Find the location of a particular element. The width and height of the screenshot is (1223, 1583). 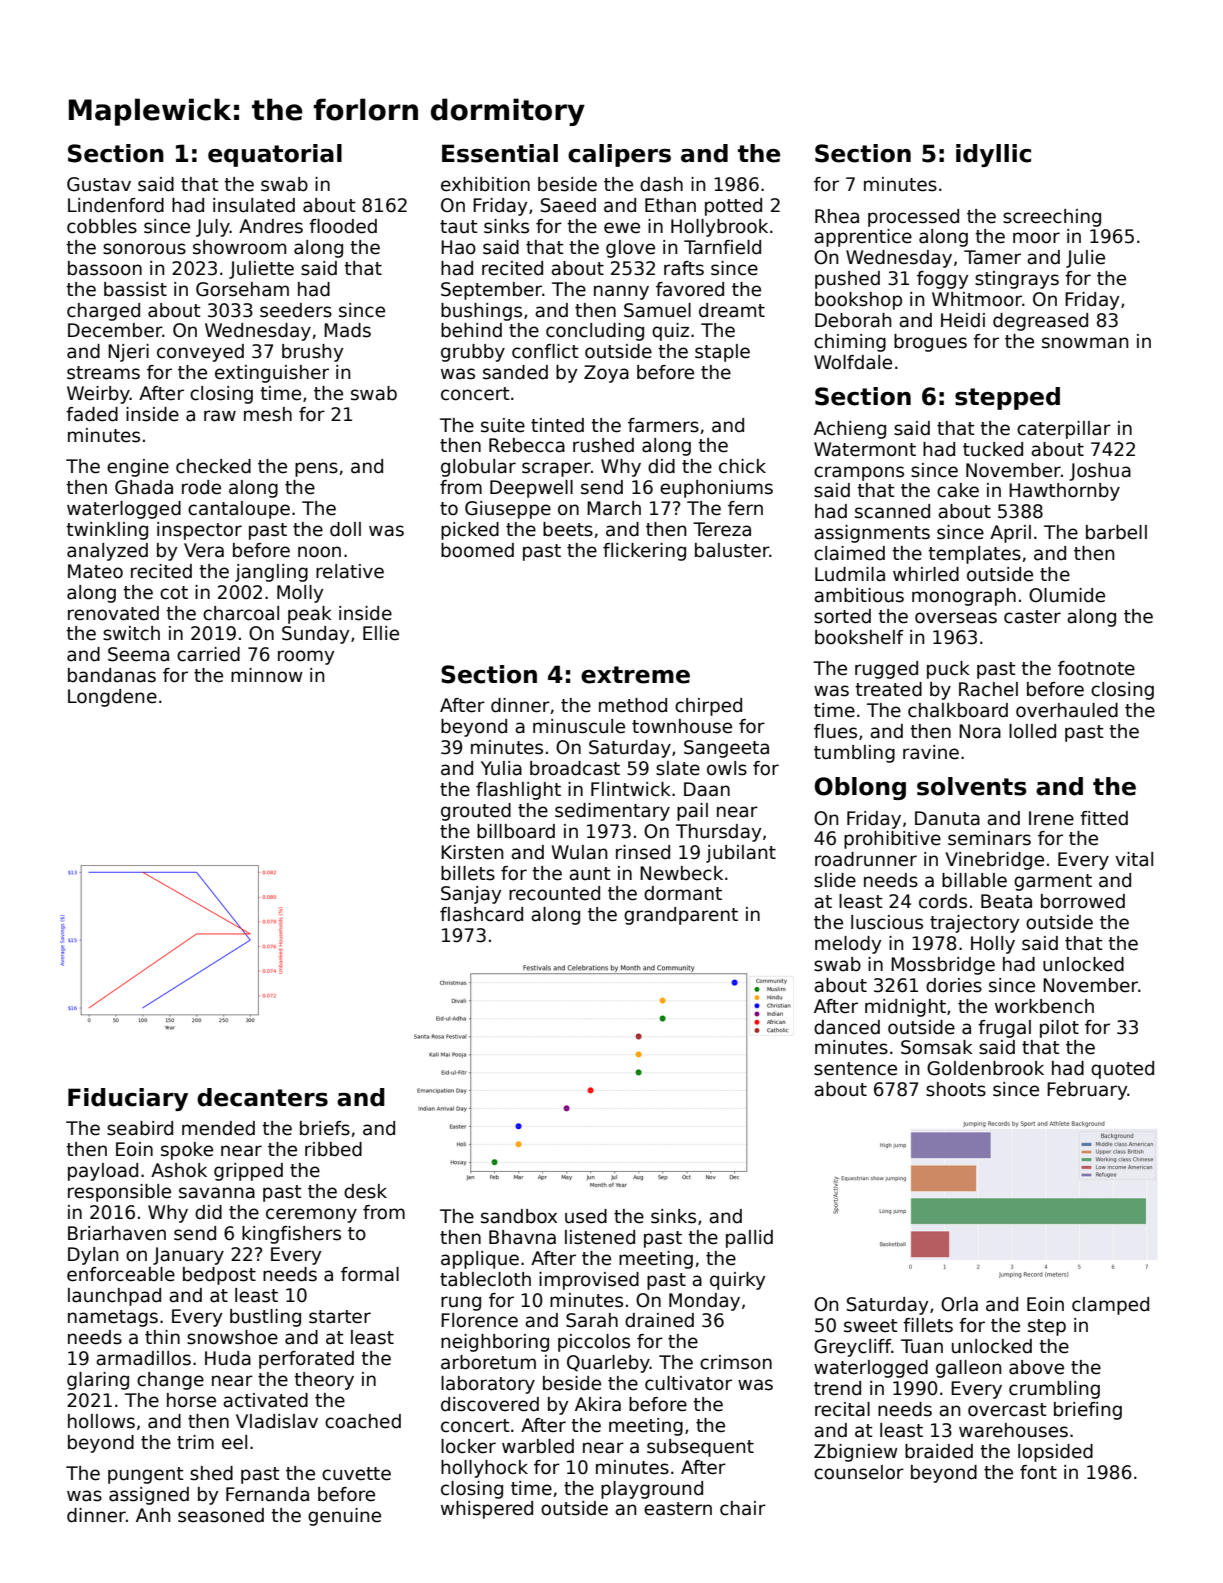

Essential is located at coordinates (500, 153).
